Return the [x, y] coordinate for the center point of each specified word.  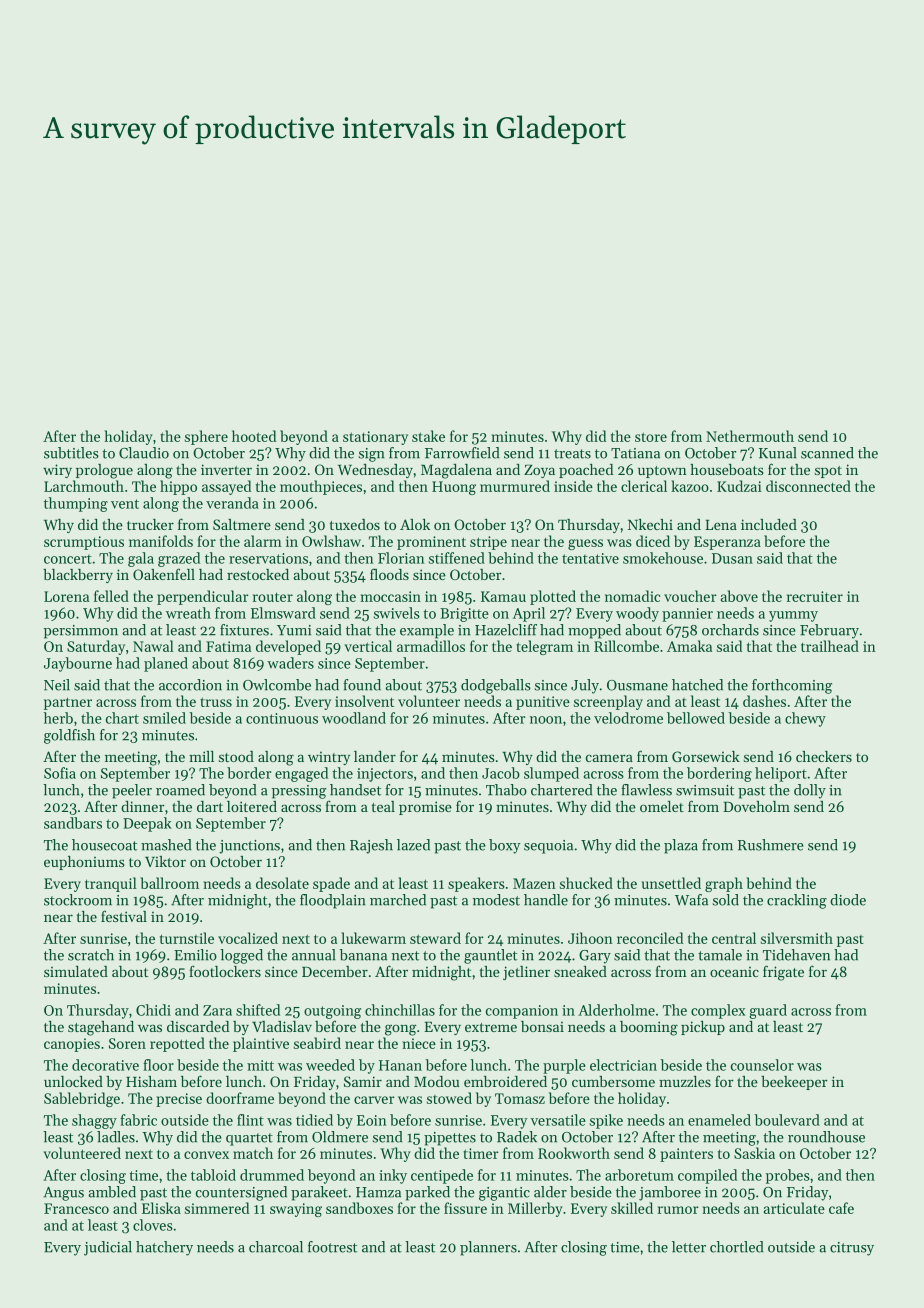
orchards [730, 630]
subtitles [71, 453]
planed [166, 664]
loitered [252, 806]
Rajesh [371, 846]
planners [488, 1248]
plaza [681, 846]
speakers [476, 884]
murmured [515, 486]
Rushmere [771, 845]
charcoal [276, 1247]
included [769, 524]
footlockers [225, 971]
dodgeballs [496, 686]
